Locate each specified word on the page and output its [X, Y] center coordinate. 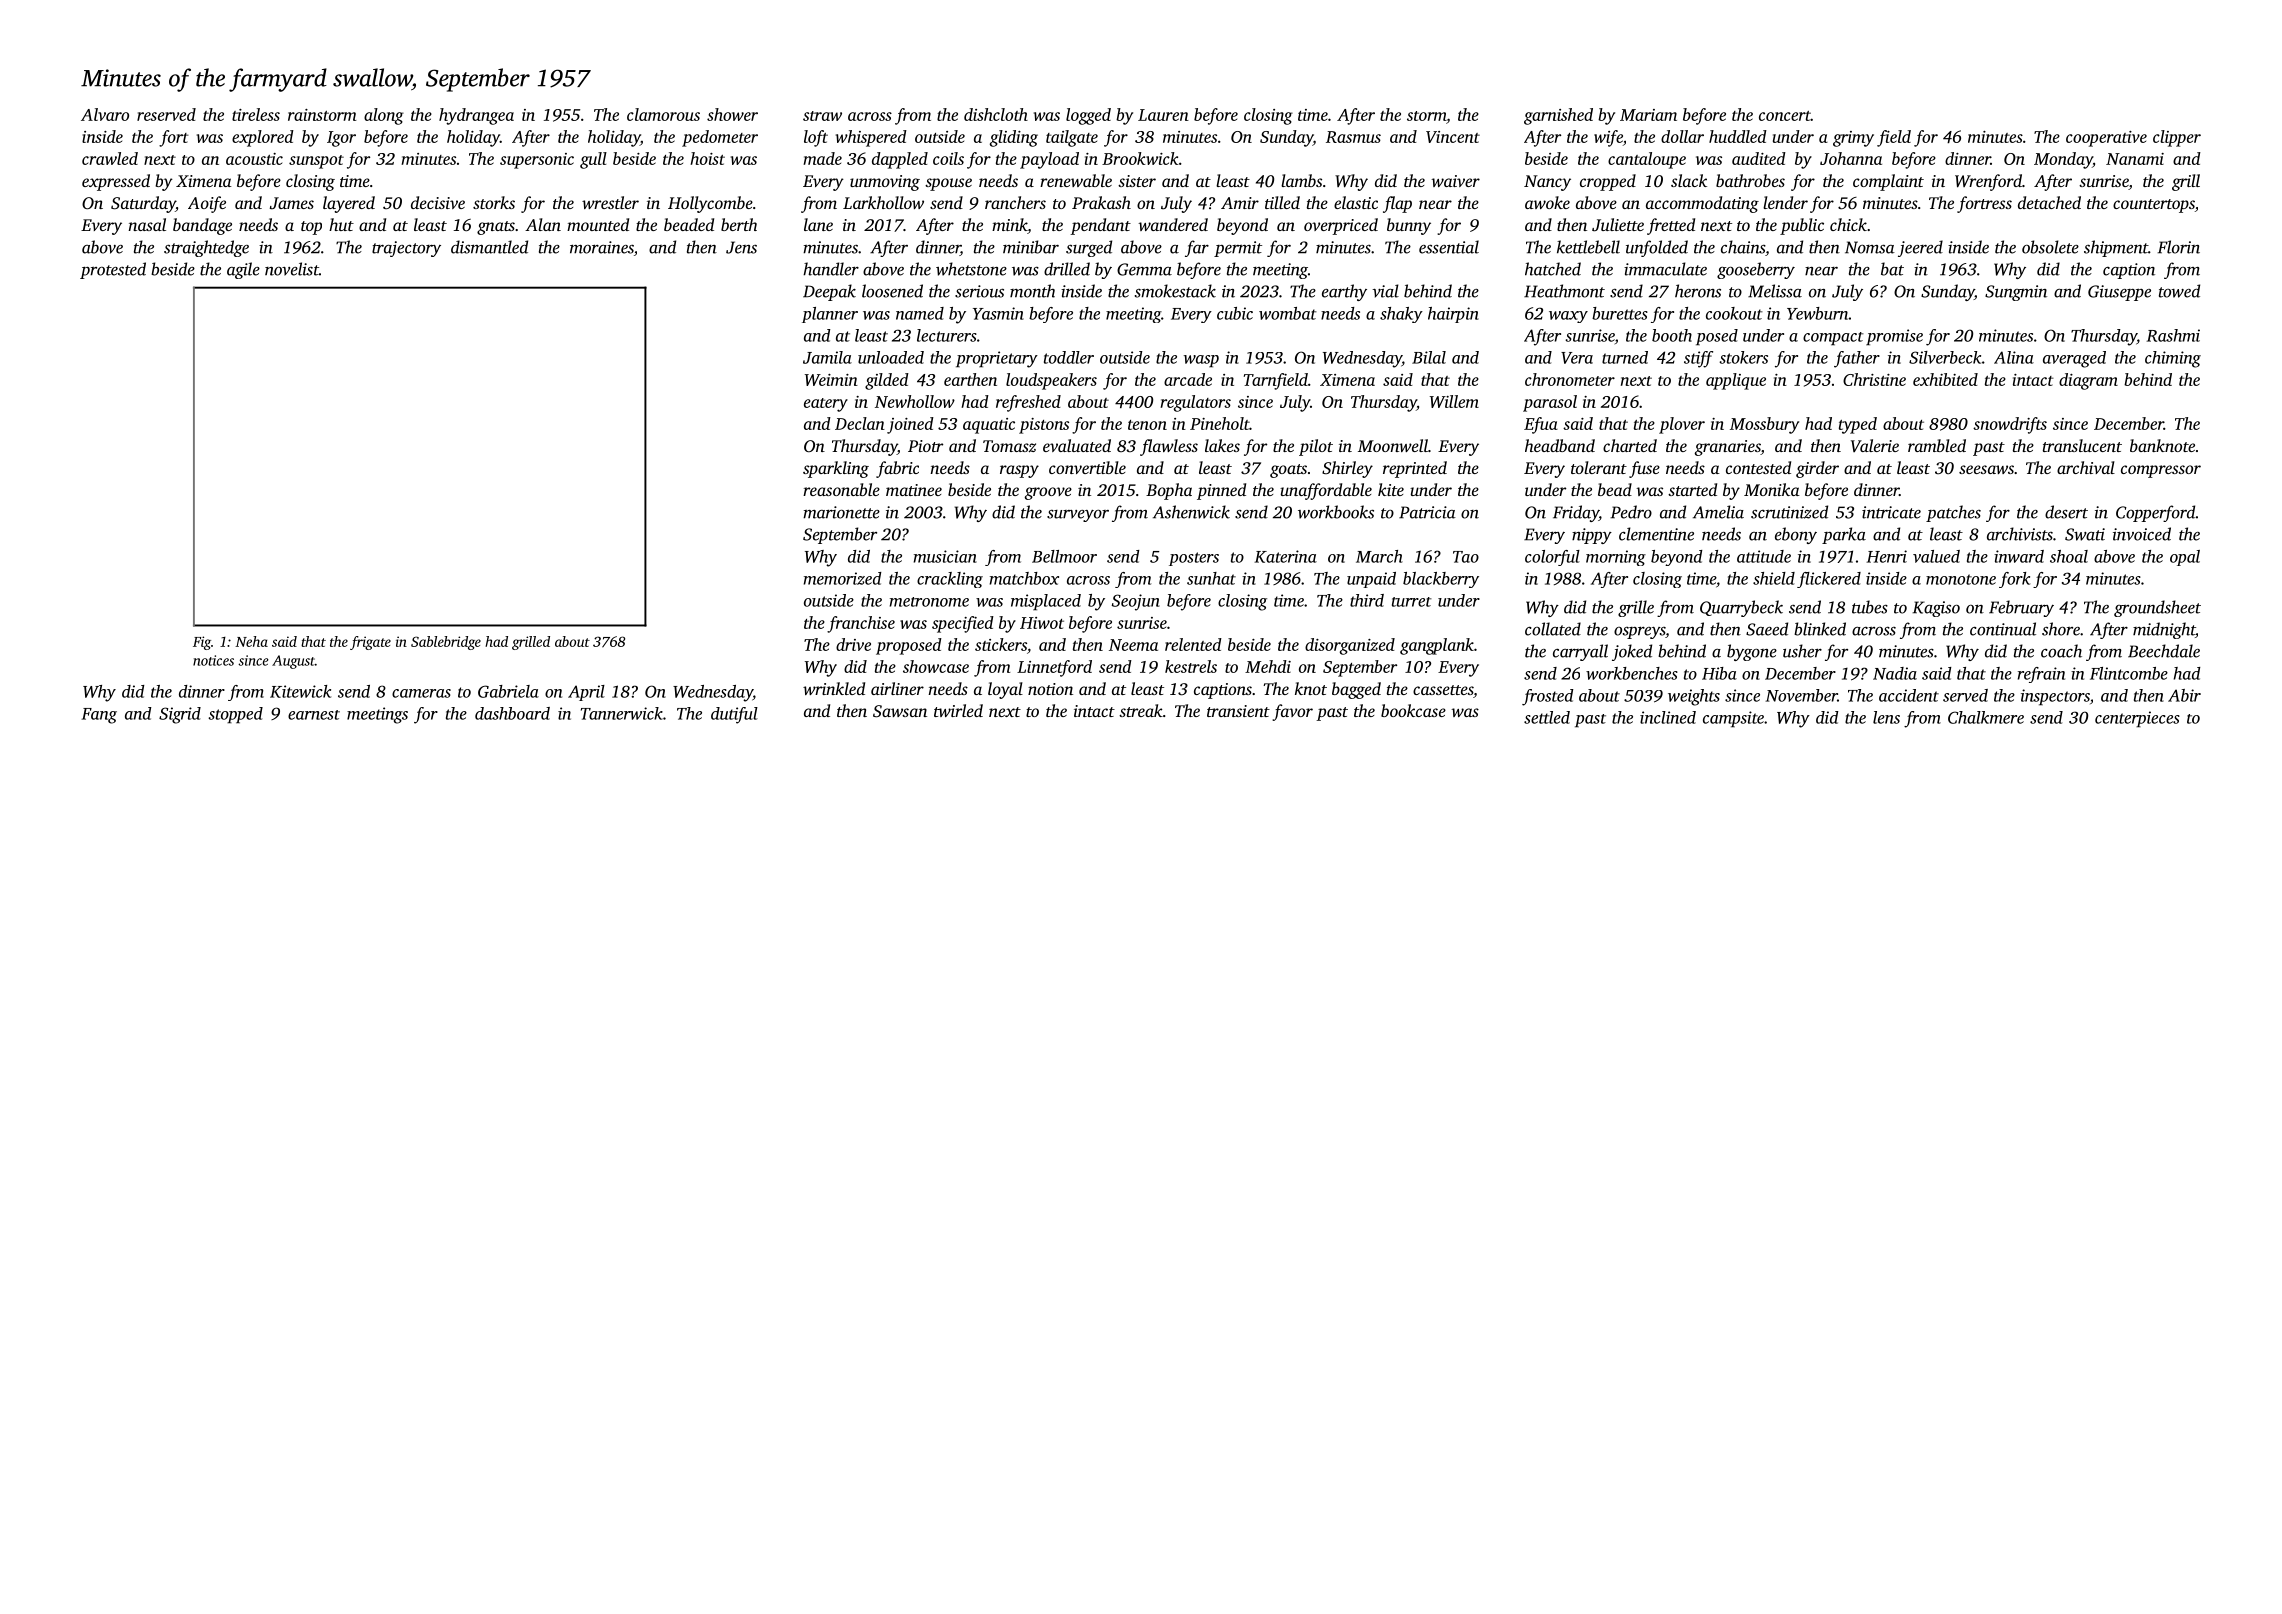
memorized [842, 578]
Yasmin [998, 313]
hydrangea [476, 116]
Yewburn [1818, 313]
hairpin [1453, 315]
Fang [99, 716]
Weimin [831, 380]
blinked [1820, 629]
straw [822, 116]
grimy [1853, 139]
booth [1672, 335]
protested [113, 270]
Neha [251, 641]
